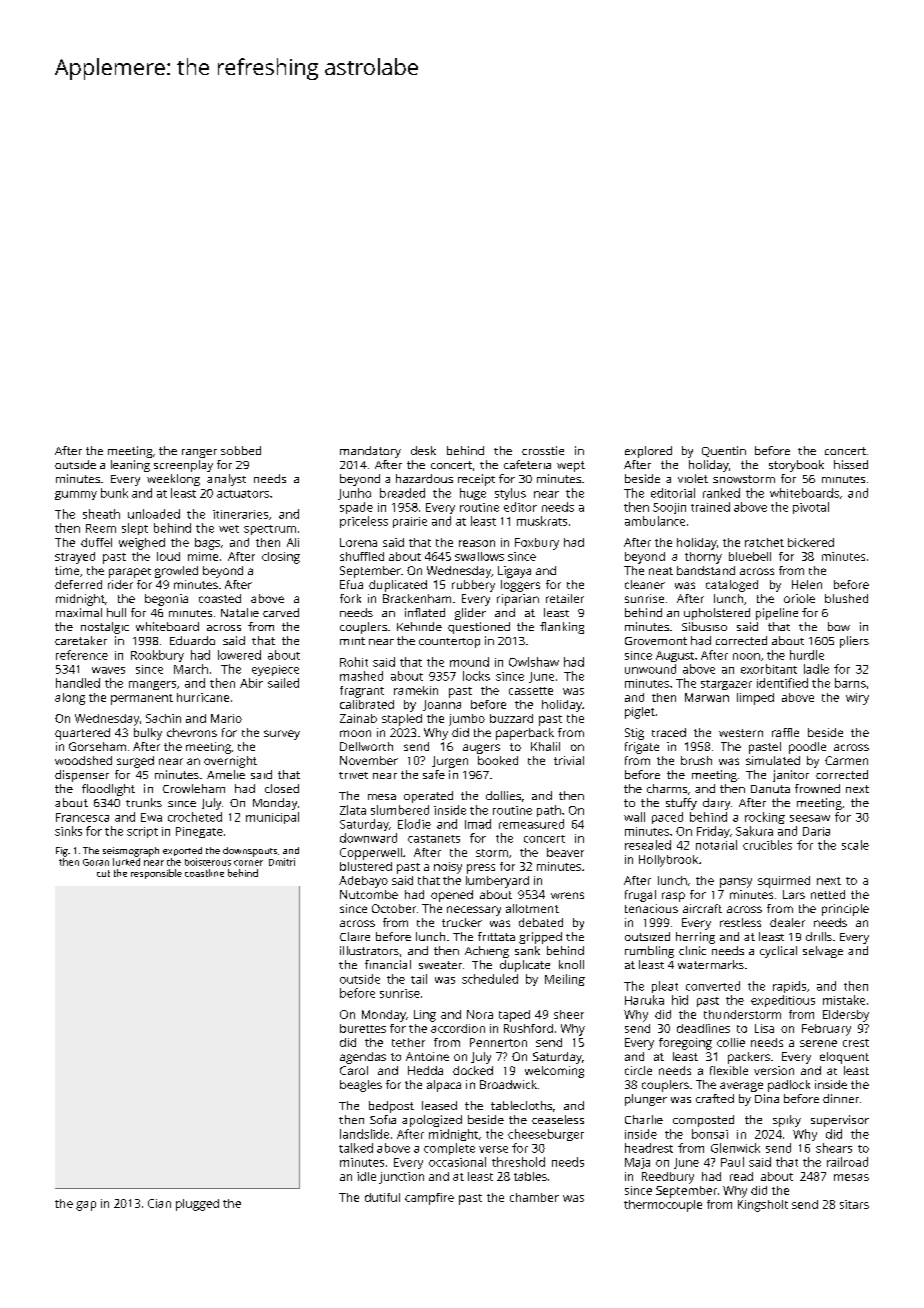  Describe the element at coordinates (480, 1014) in the document. I see `Nora` at that location.
